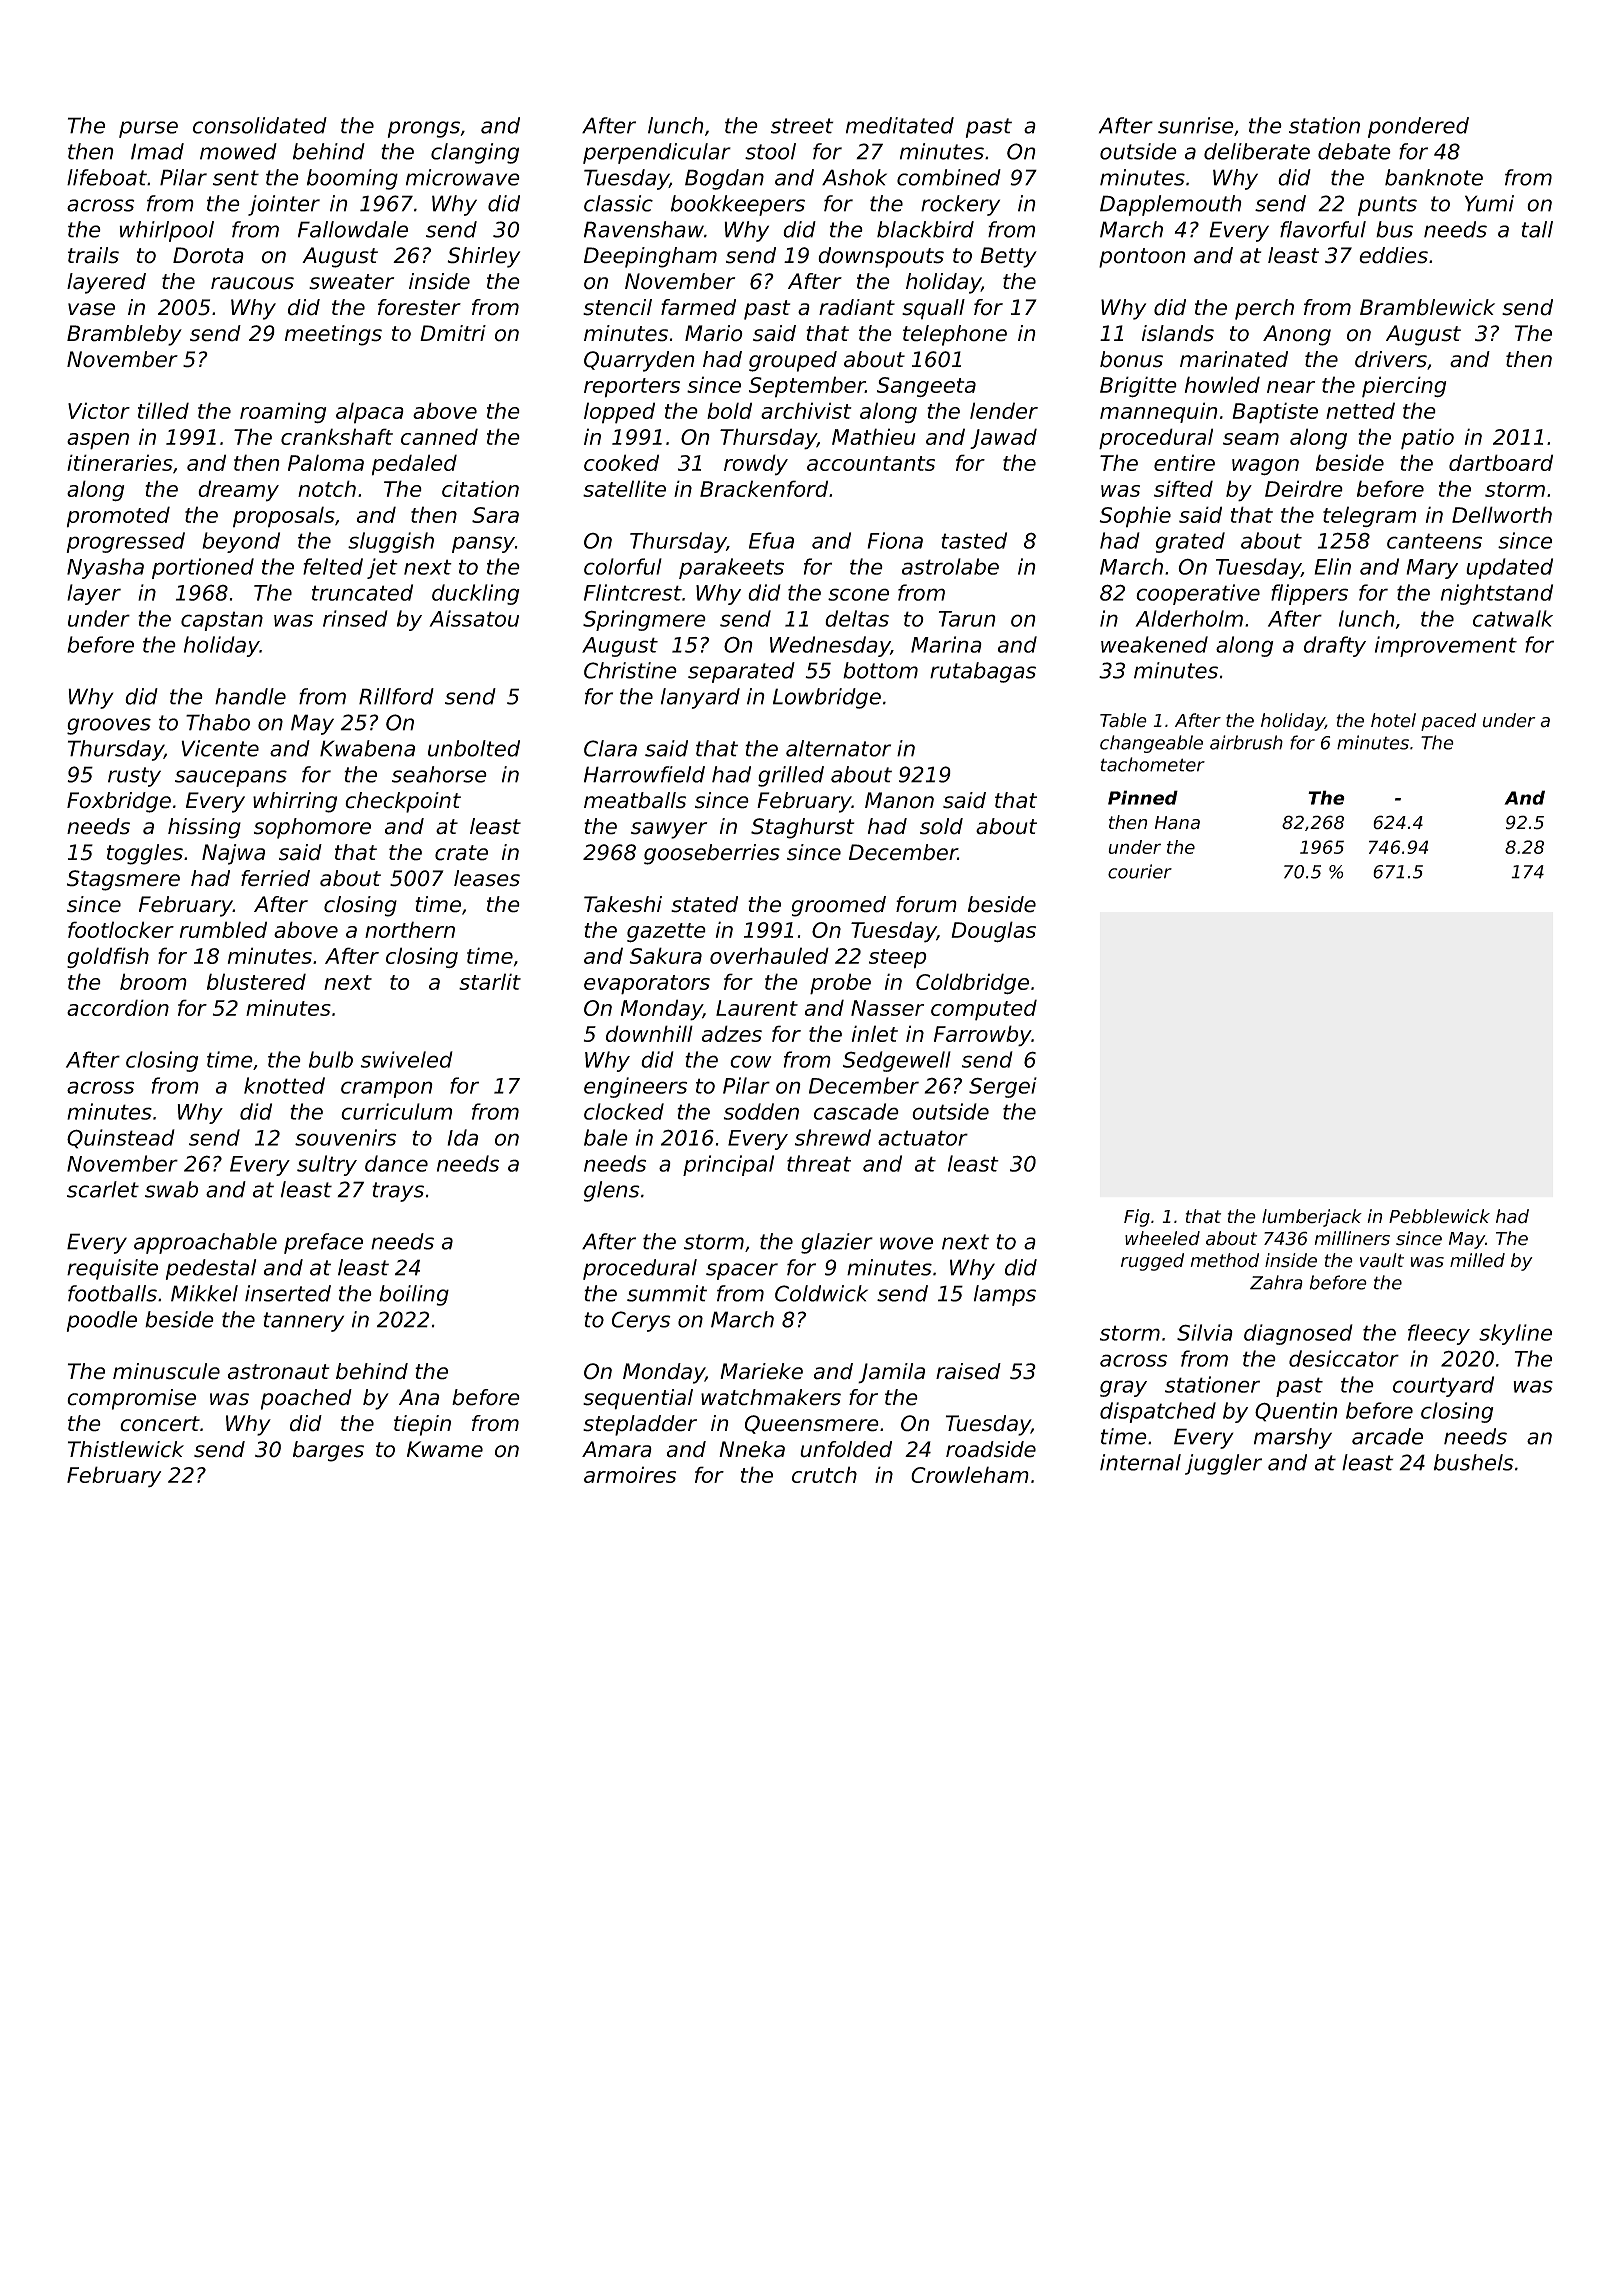  I want to click on perpendicular, so click(657, 153).
